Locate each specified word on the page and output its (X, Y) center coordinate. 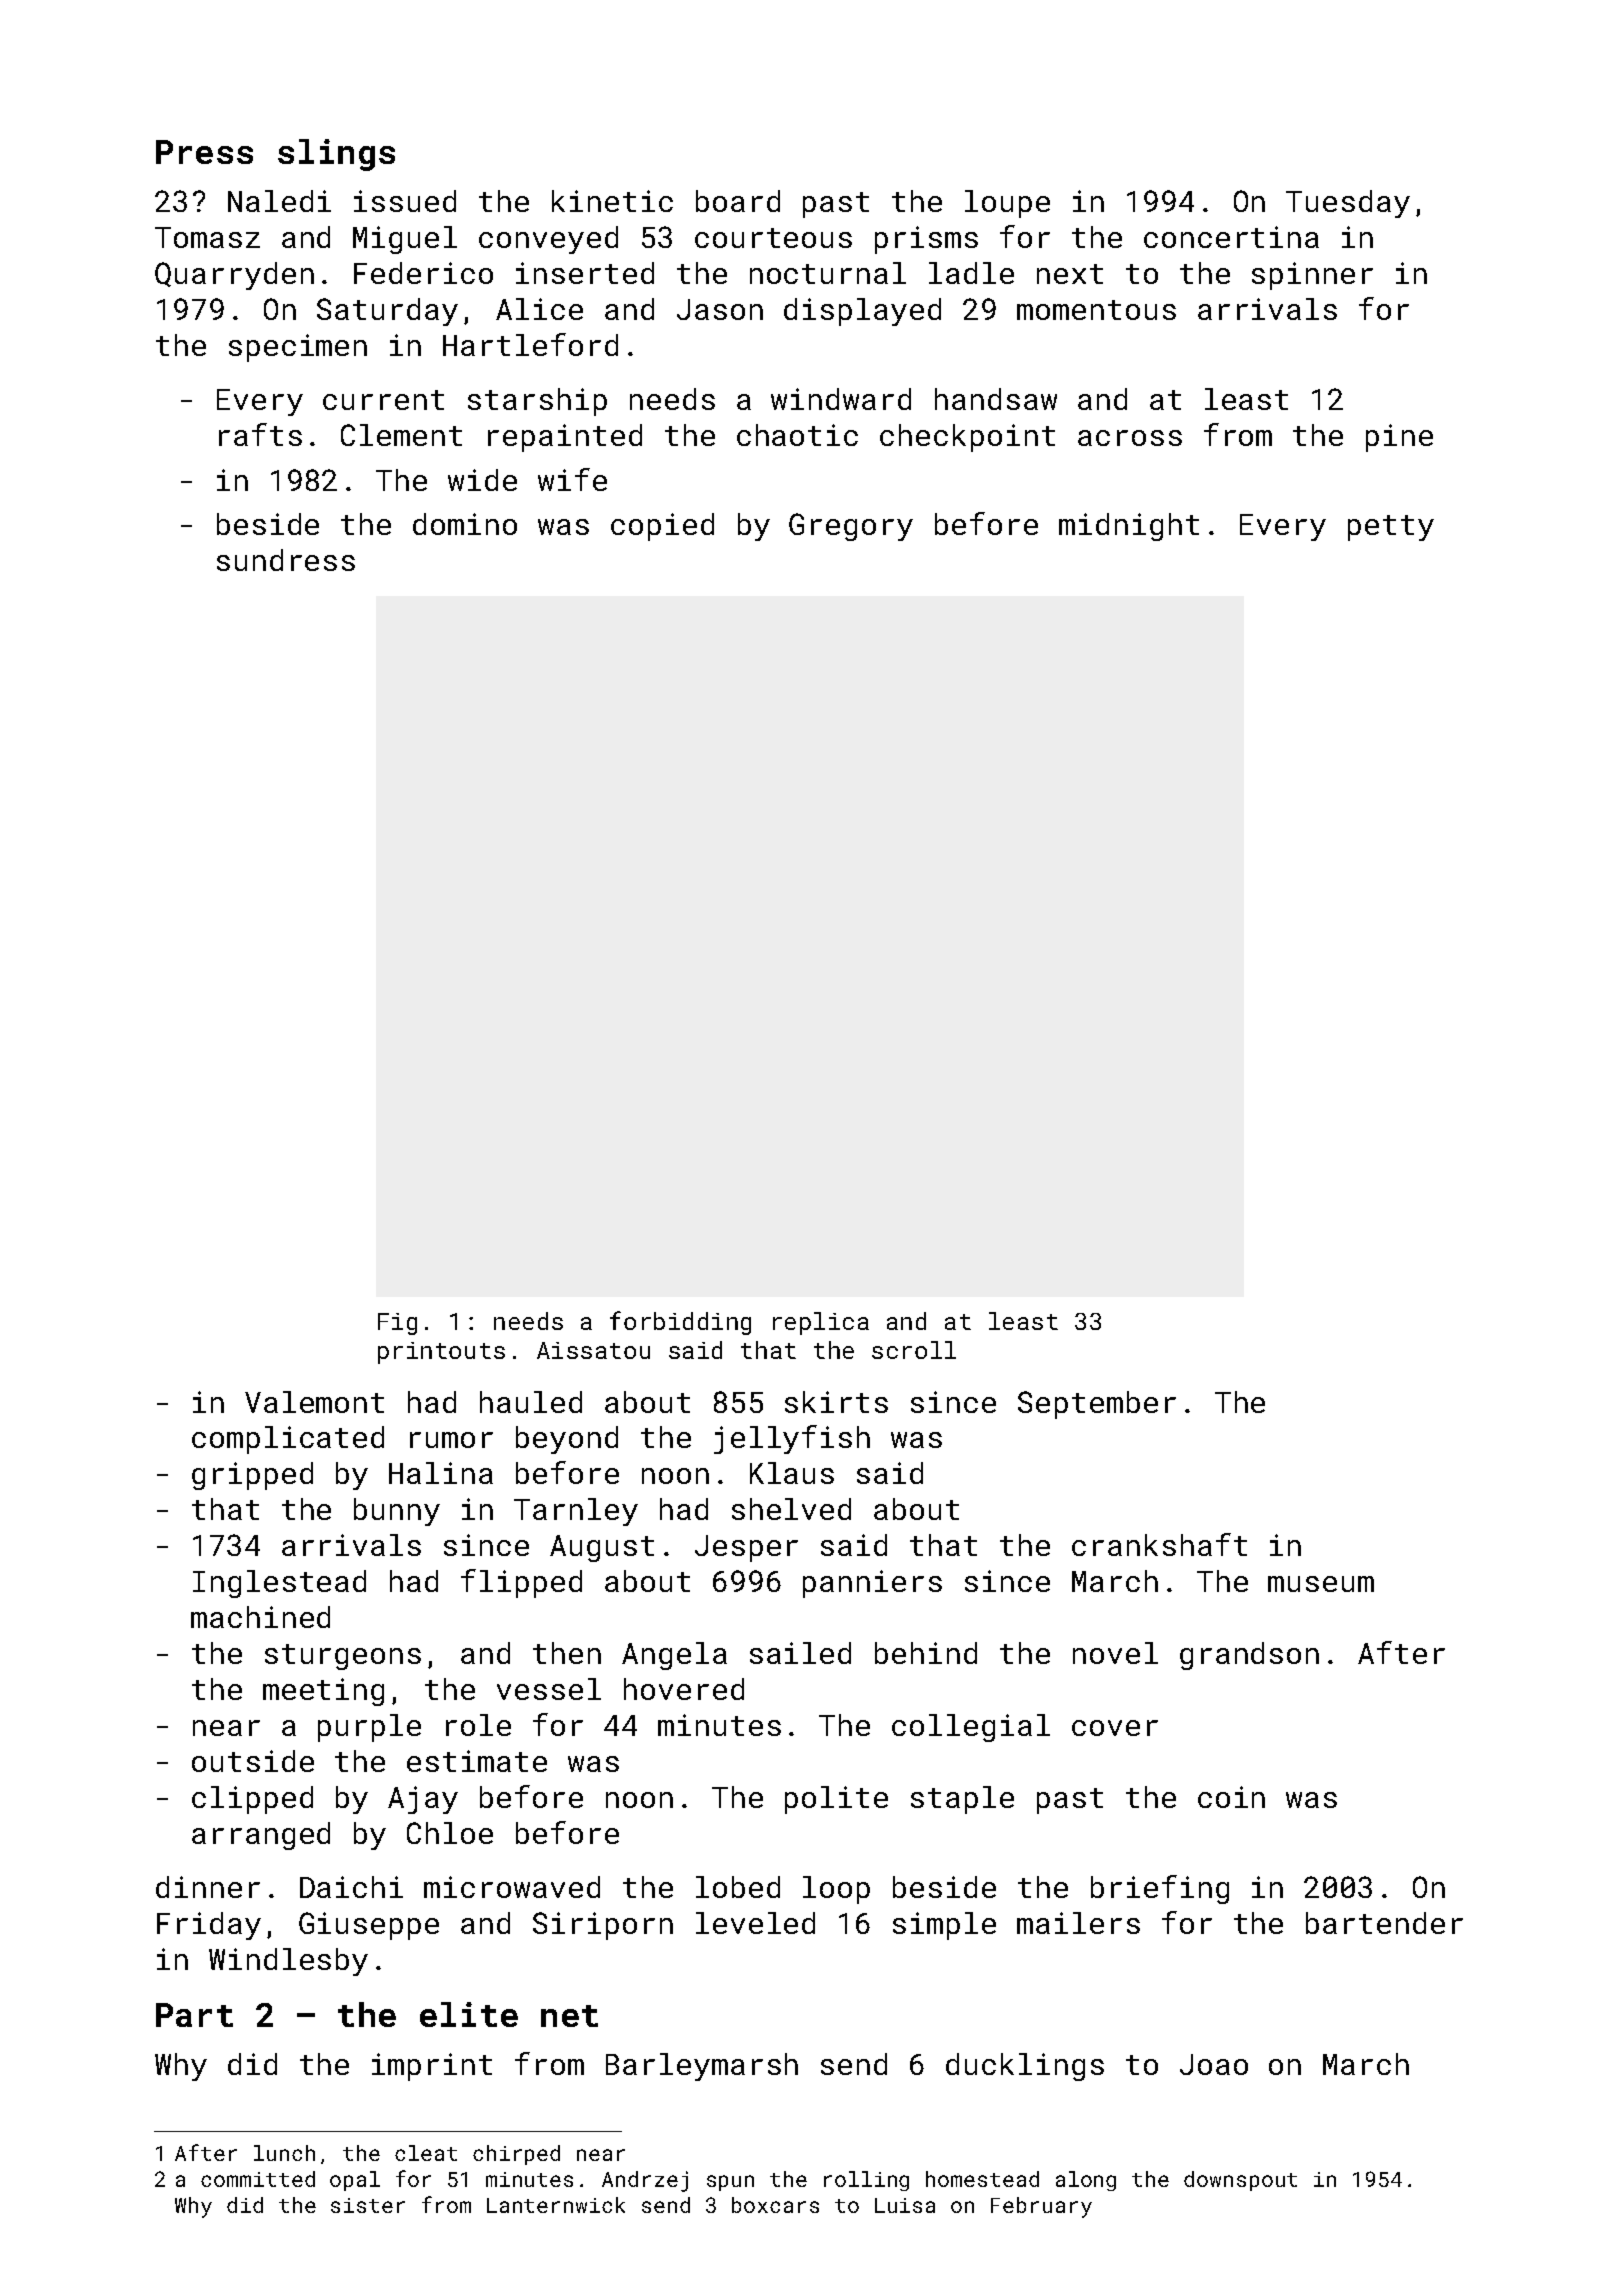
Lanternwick (556, 2205)
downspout (1240, 2181)
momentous (1096, 310)
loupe (1007, 204)
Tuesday (1348, 204)
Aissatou (593, 1350)
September (1097, 1405)
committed (258, 2179)
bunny (397, 1512)
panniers (872, 1584)
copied (662, 527)
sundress (286, 560)
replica (821, 1323)
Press (204, 152)
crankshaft (1159, 1544)
